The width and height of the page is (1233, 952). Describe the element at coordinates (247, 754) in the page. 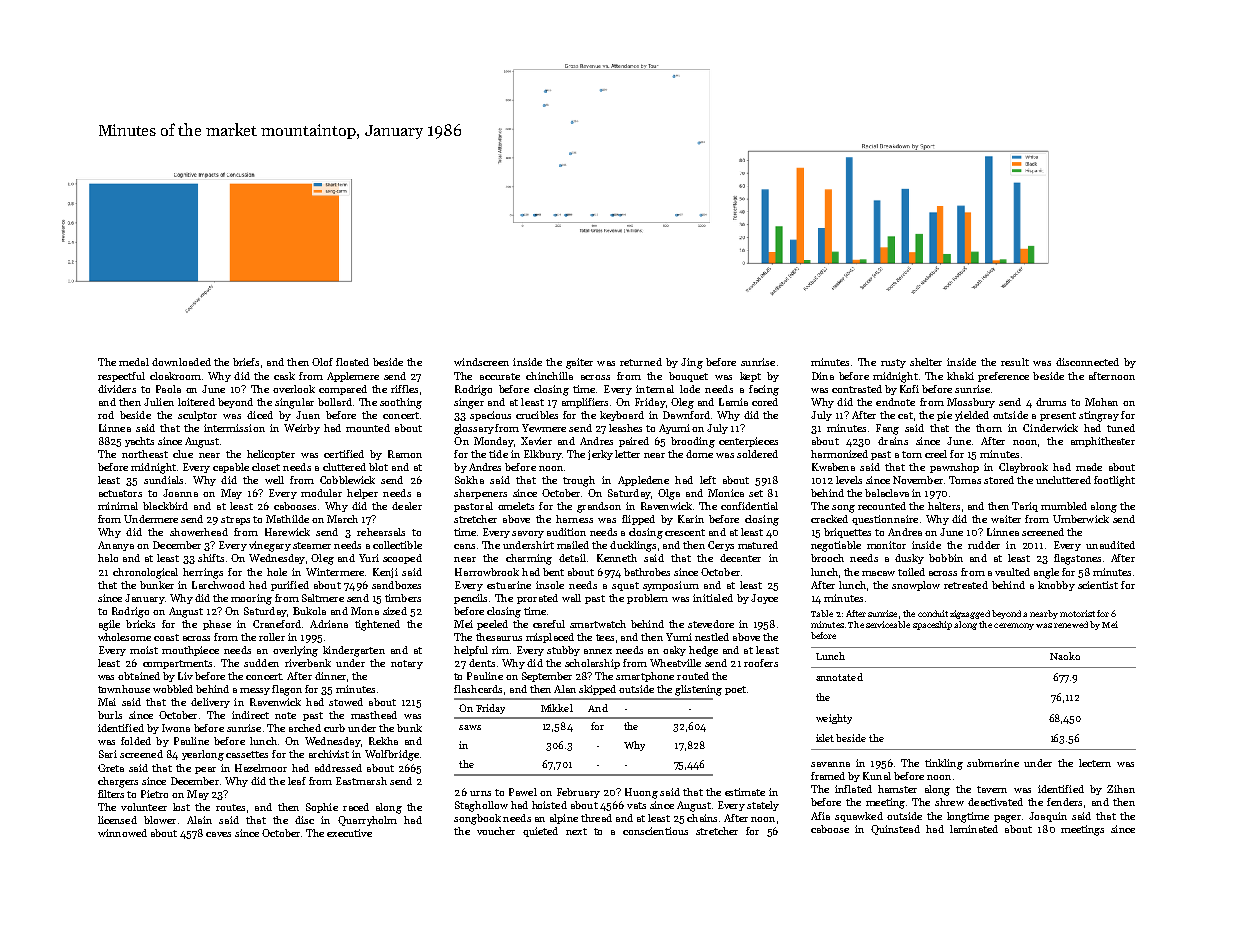

I see `cassettes` at that location.
